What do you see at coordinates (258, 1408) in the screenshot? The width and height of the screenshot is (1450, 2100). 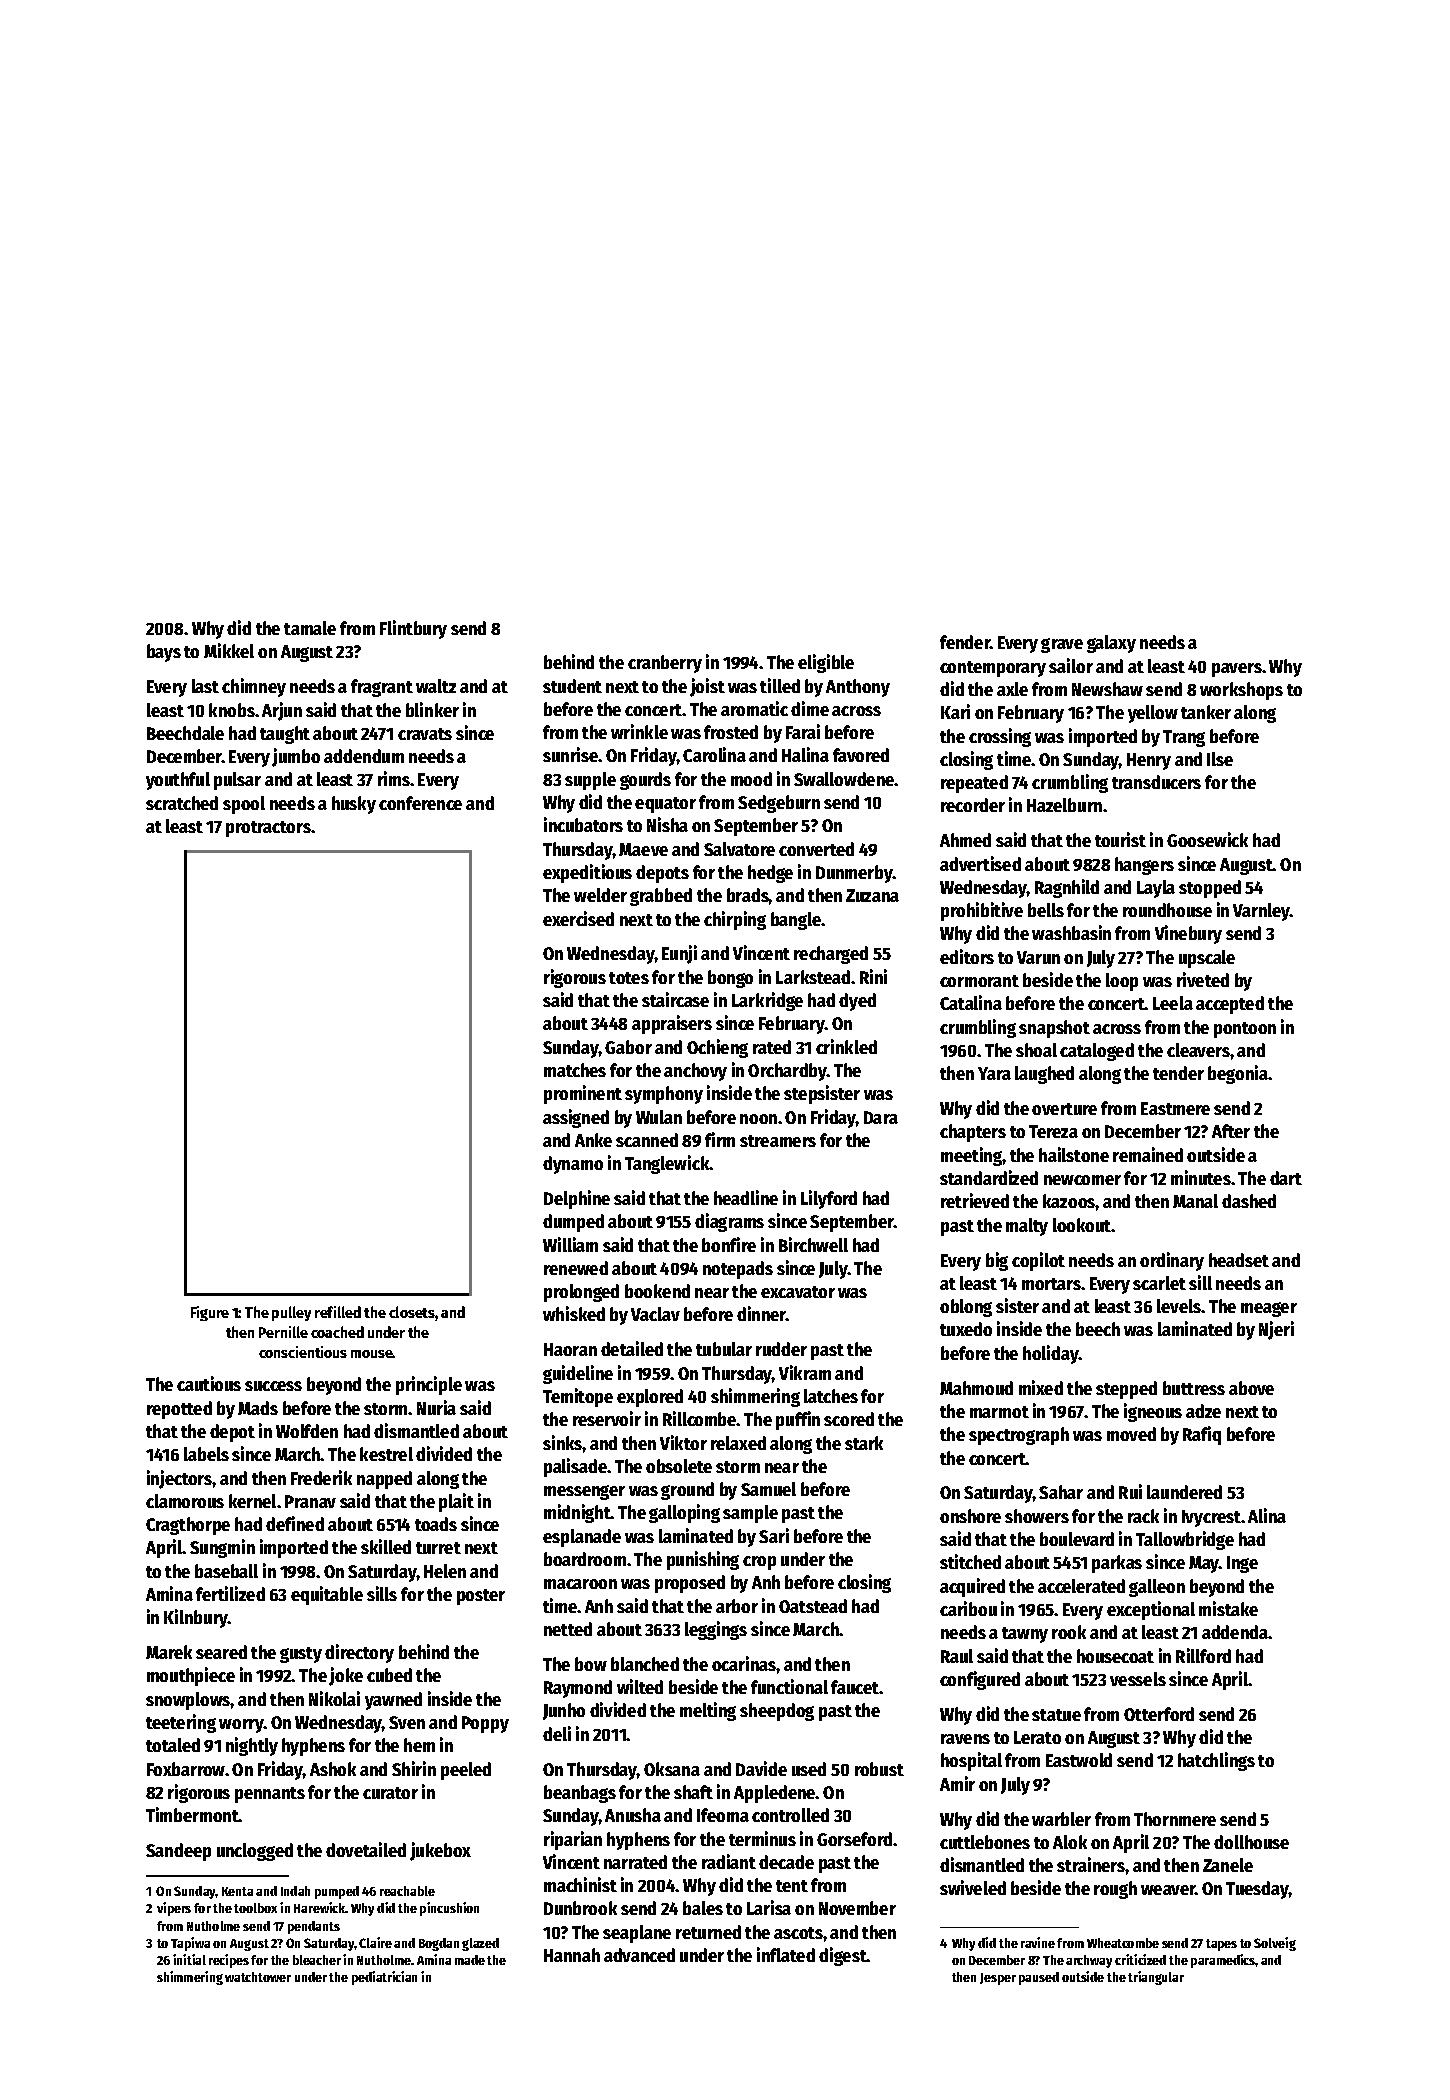 I see `Mads` at bounding box center [258, 1408].
